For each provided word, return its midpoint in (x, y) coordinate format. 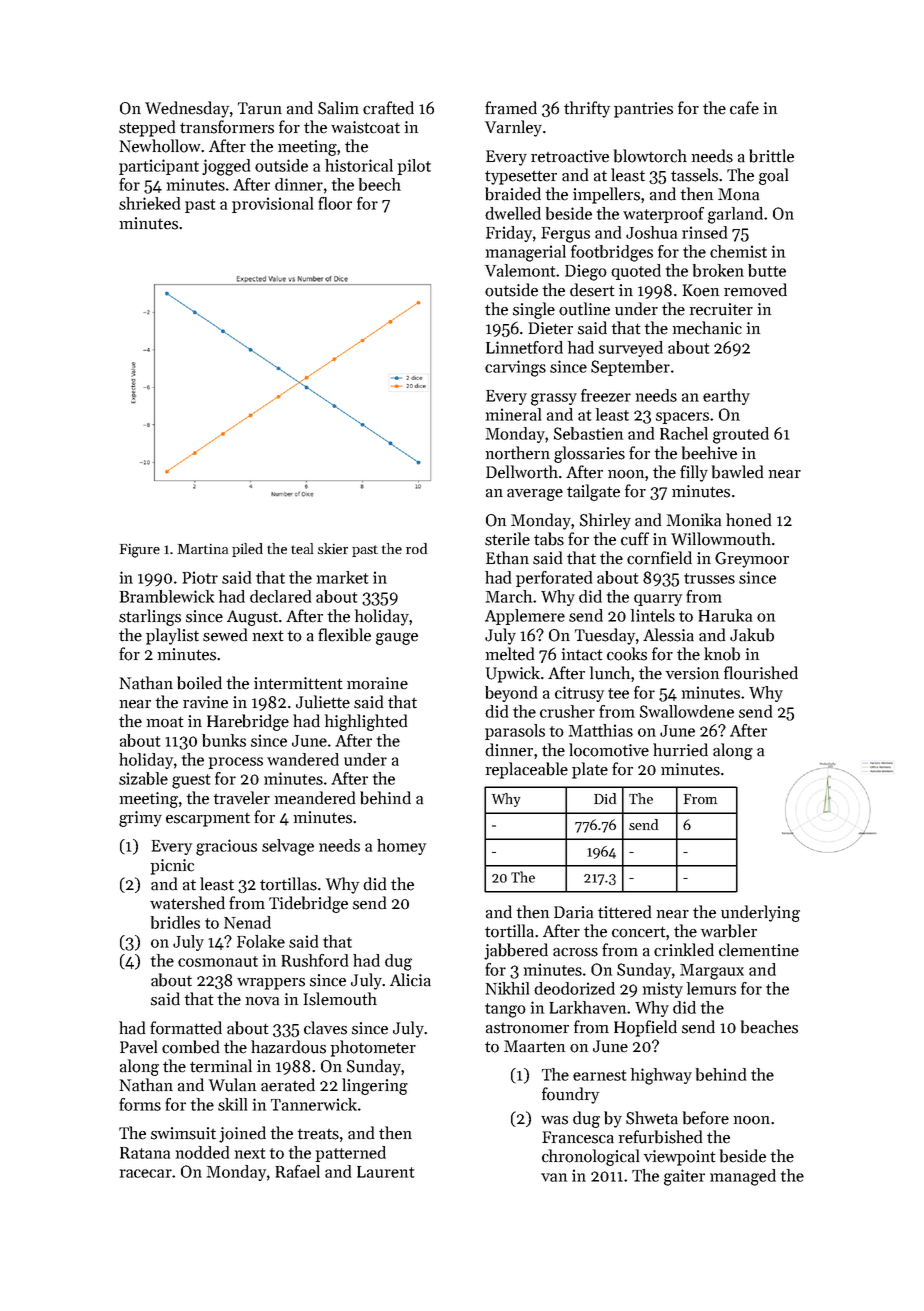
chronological (590, 1157)
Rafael (298, 1171)
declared (280, 596)
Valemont (521, 270)
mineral (513, 414)
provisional (272, 205)
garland (735, 215)
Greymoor (752, 560)
